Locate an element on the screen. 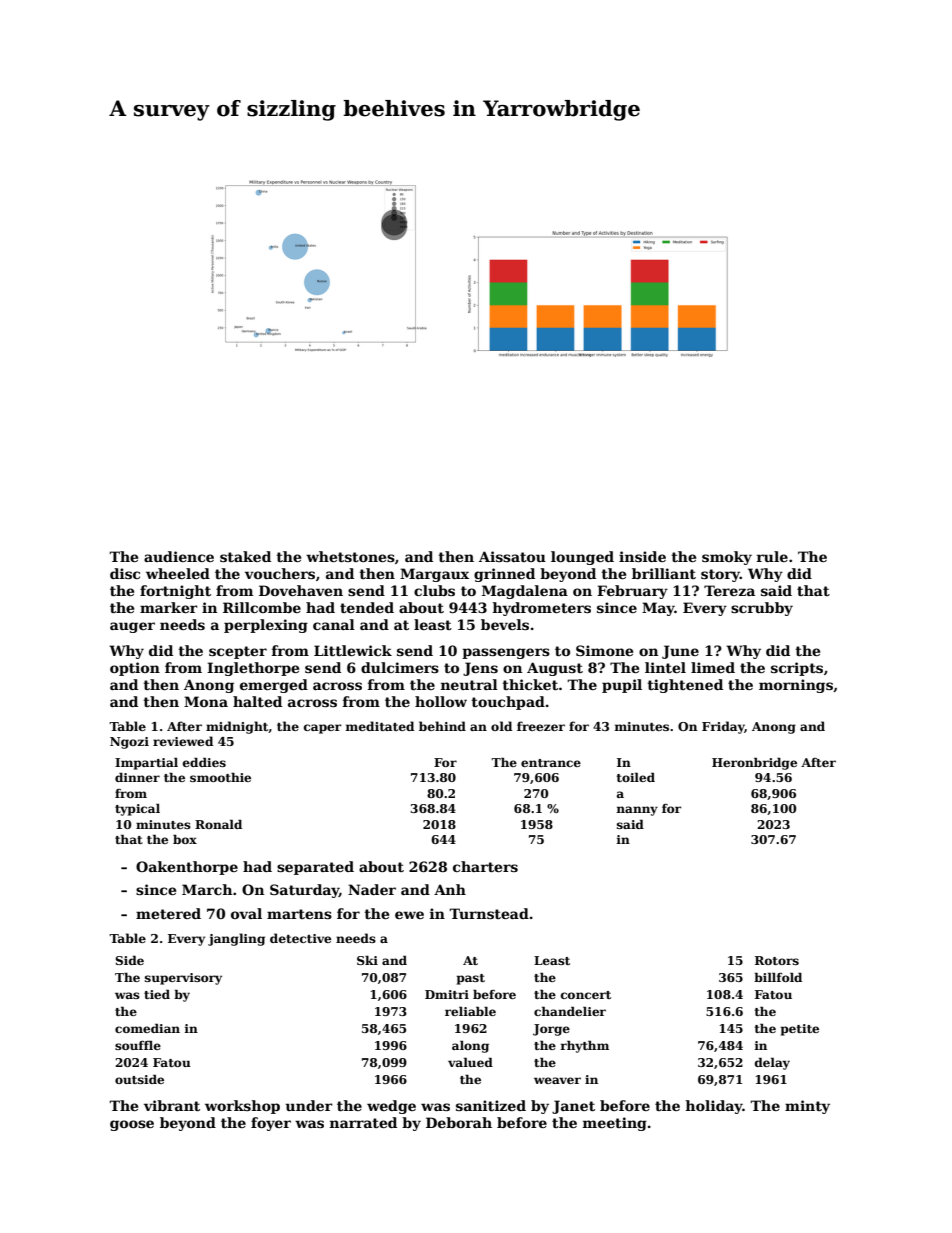  Rotors is located at coordinates (777, 960).
